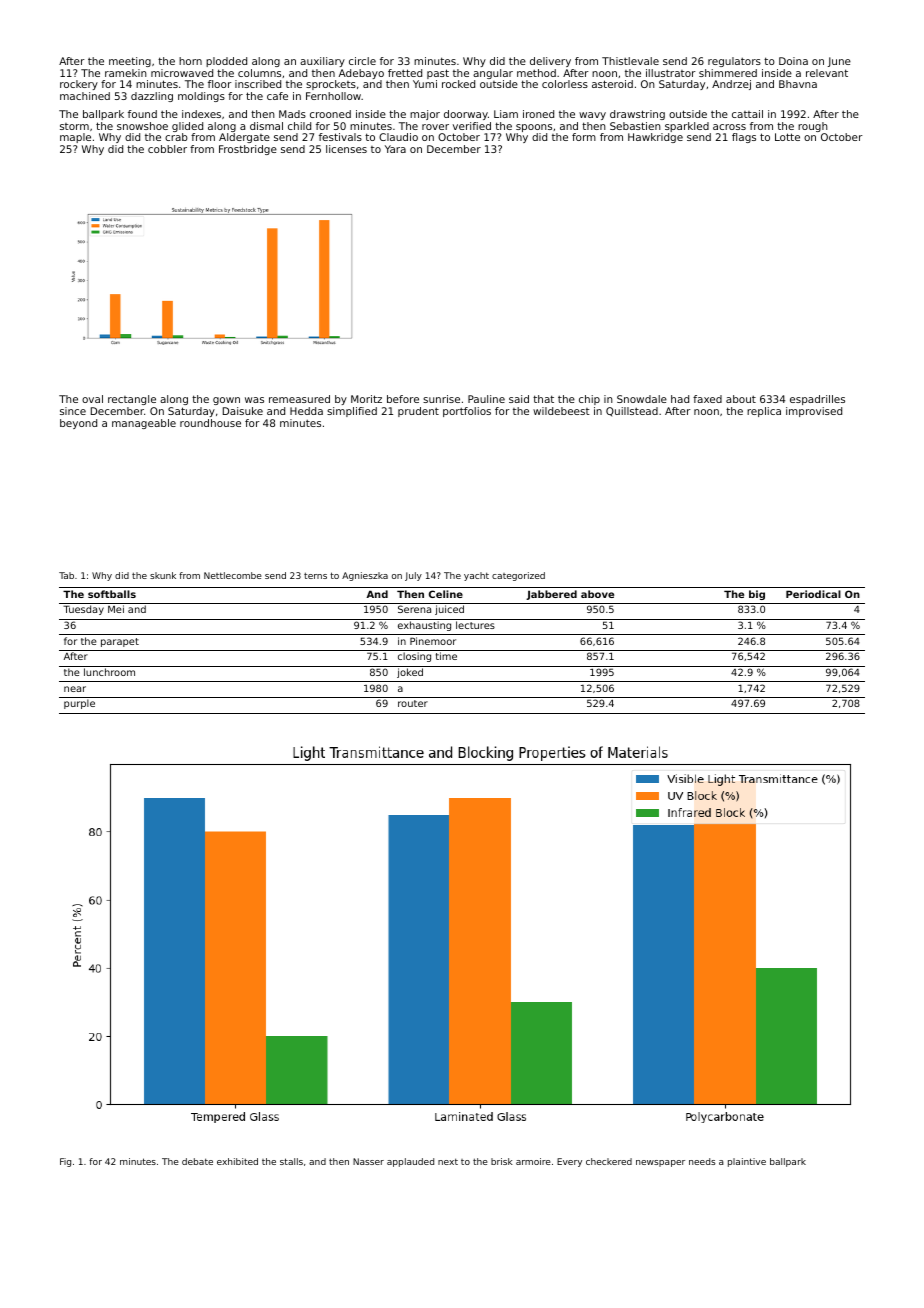 The width and height of the image is (924, 1308). I want to click on sunrise, so click(441, 399).
